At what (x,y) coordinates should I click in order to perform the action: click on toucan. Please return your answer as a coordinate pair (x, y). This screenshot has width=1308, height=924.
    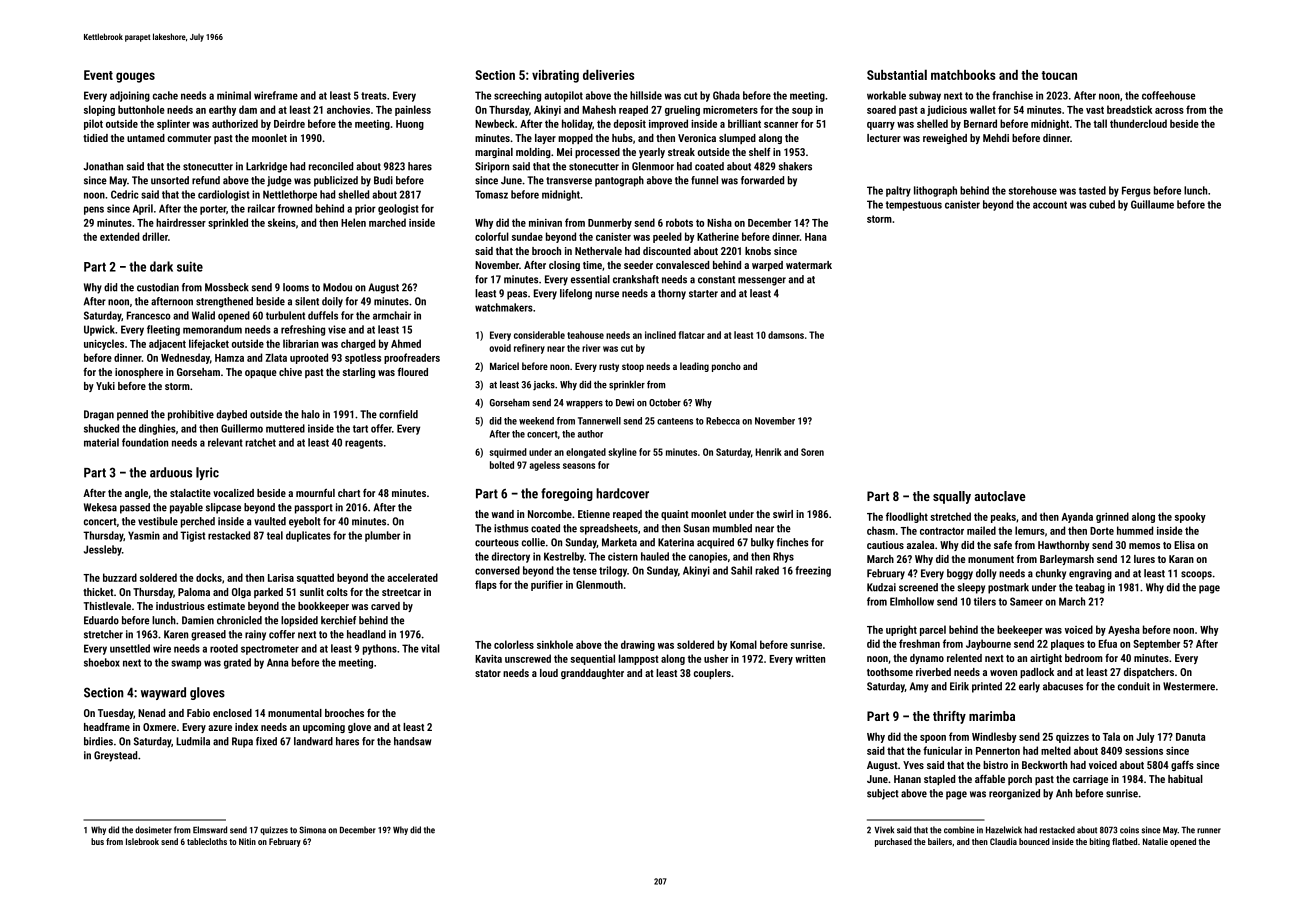
    Looking at the image, I should click on (1059, 75).
